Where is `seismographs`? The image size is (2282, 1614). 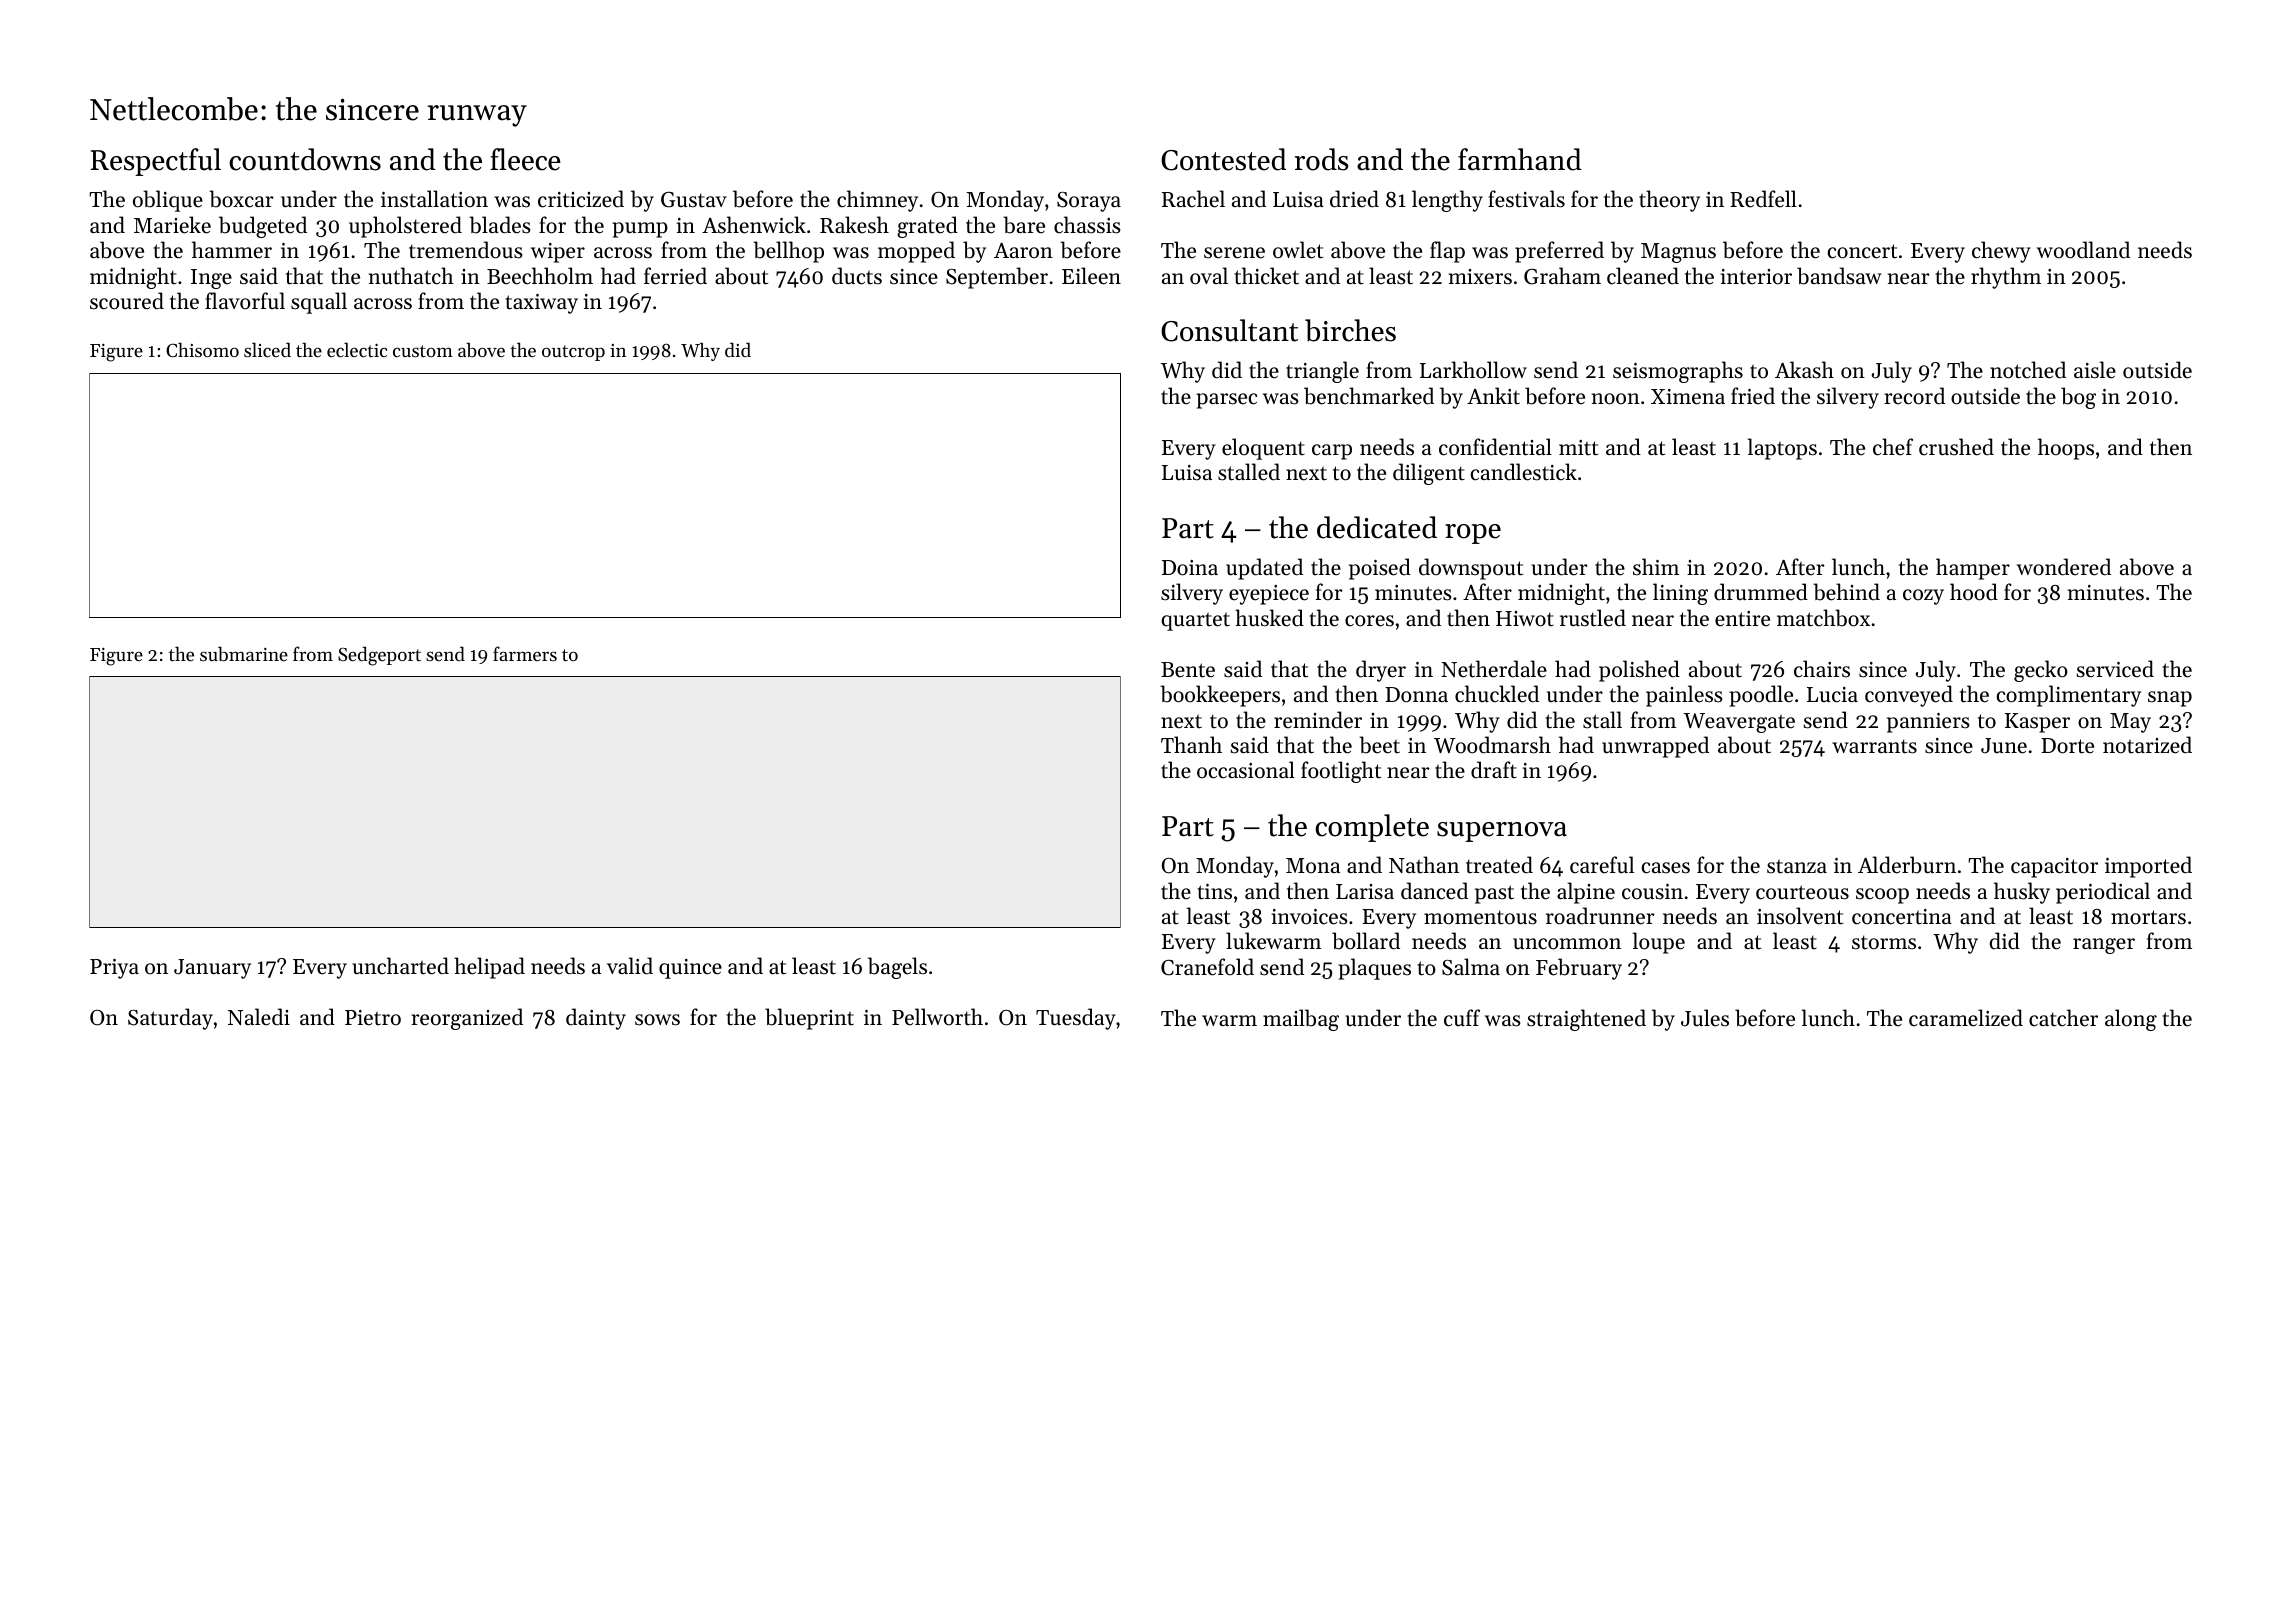 seismographs is located at coordinates (1678, 372).
